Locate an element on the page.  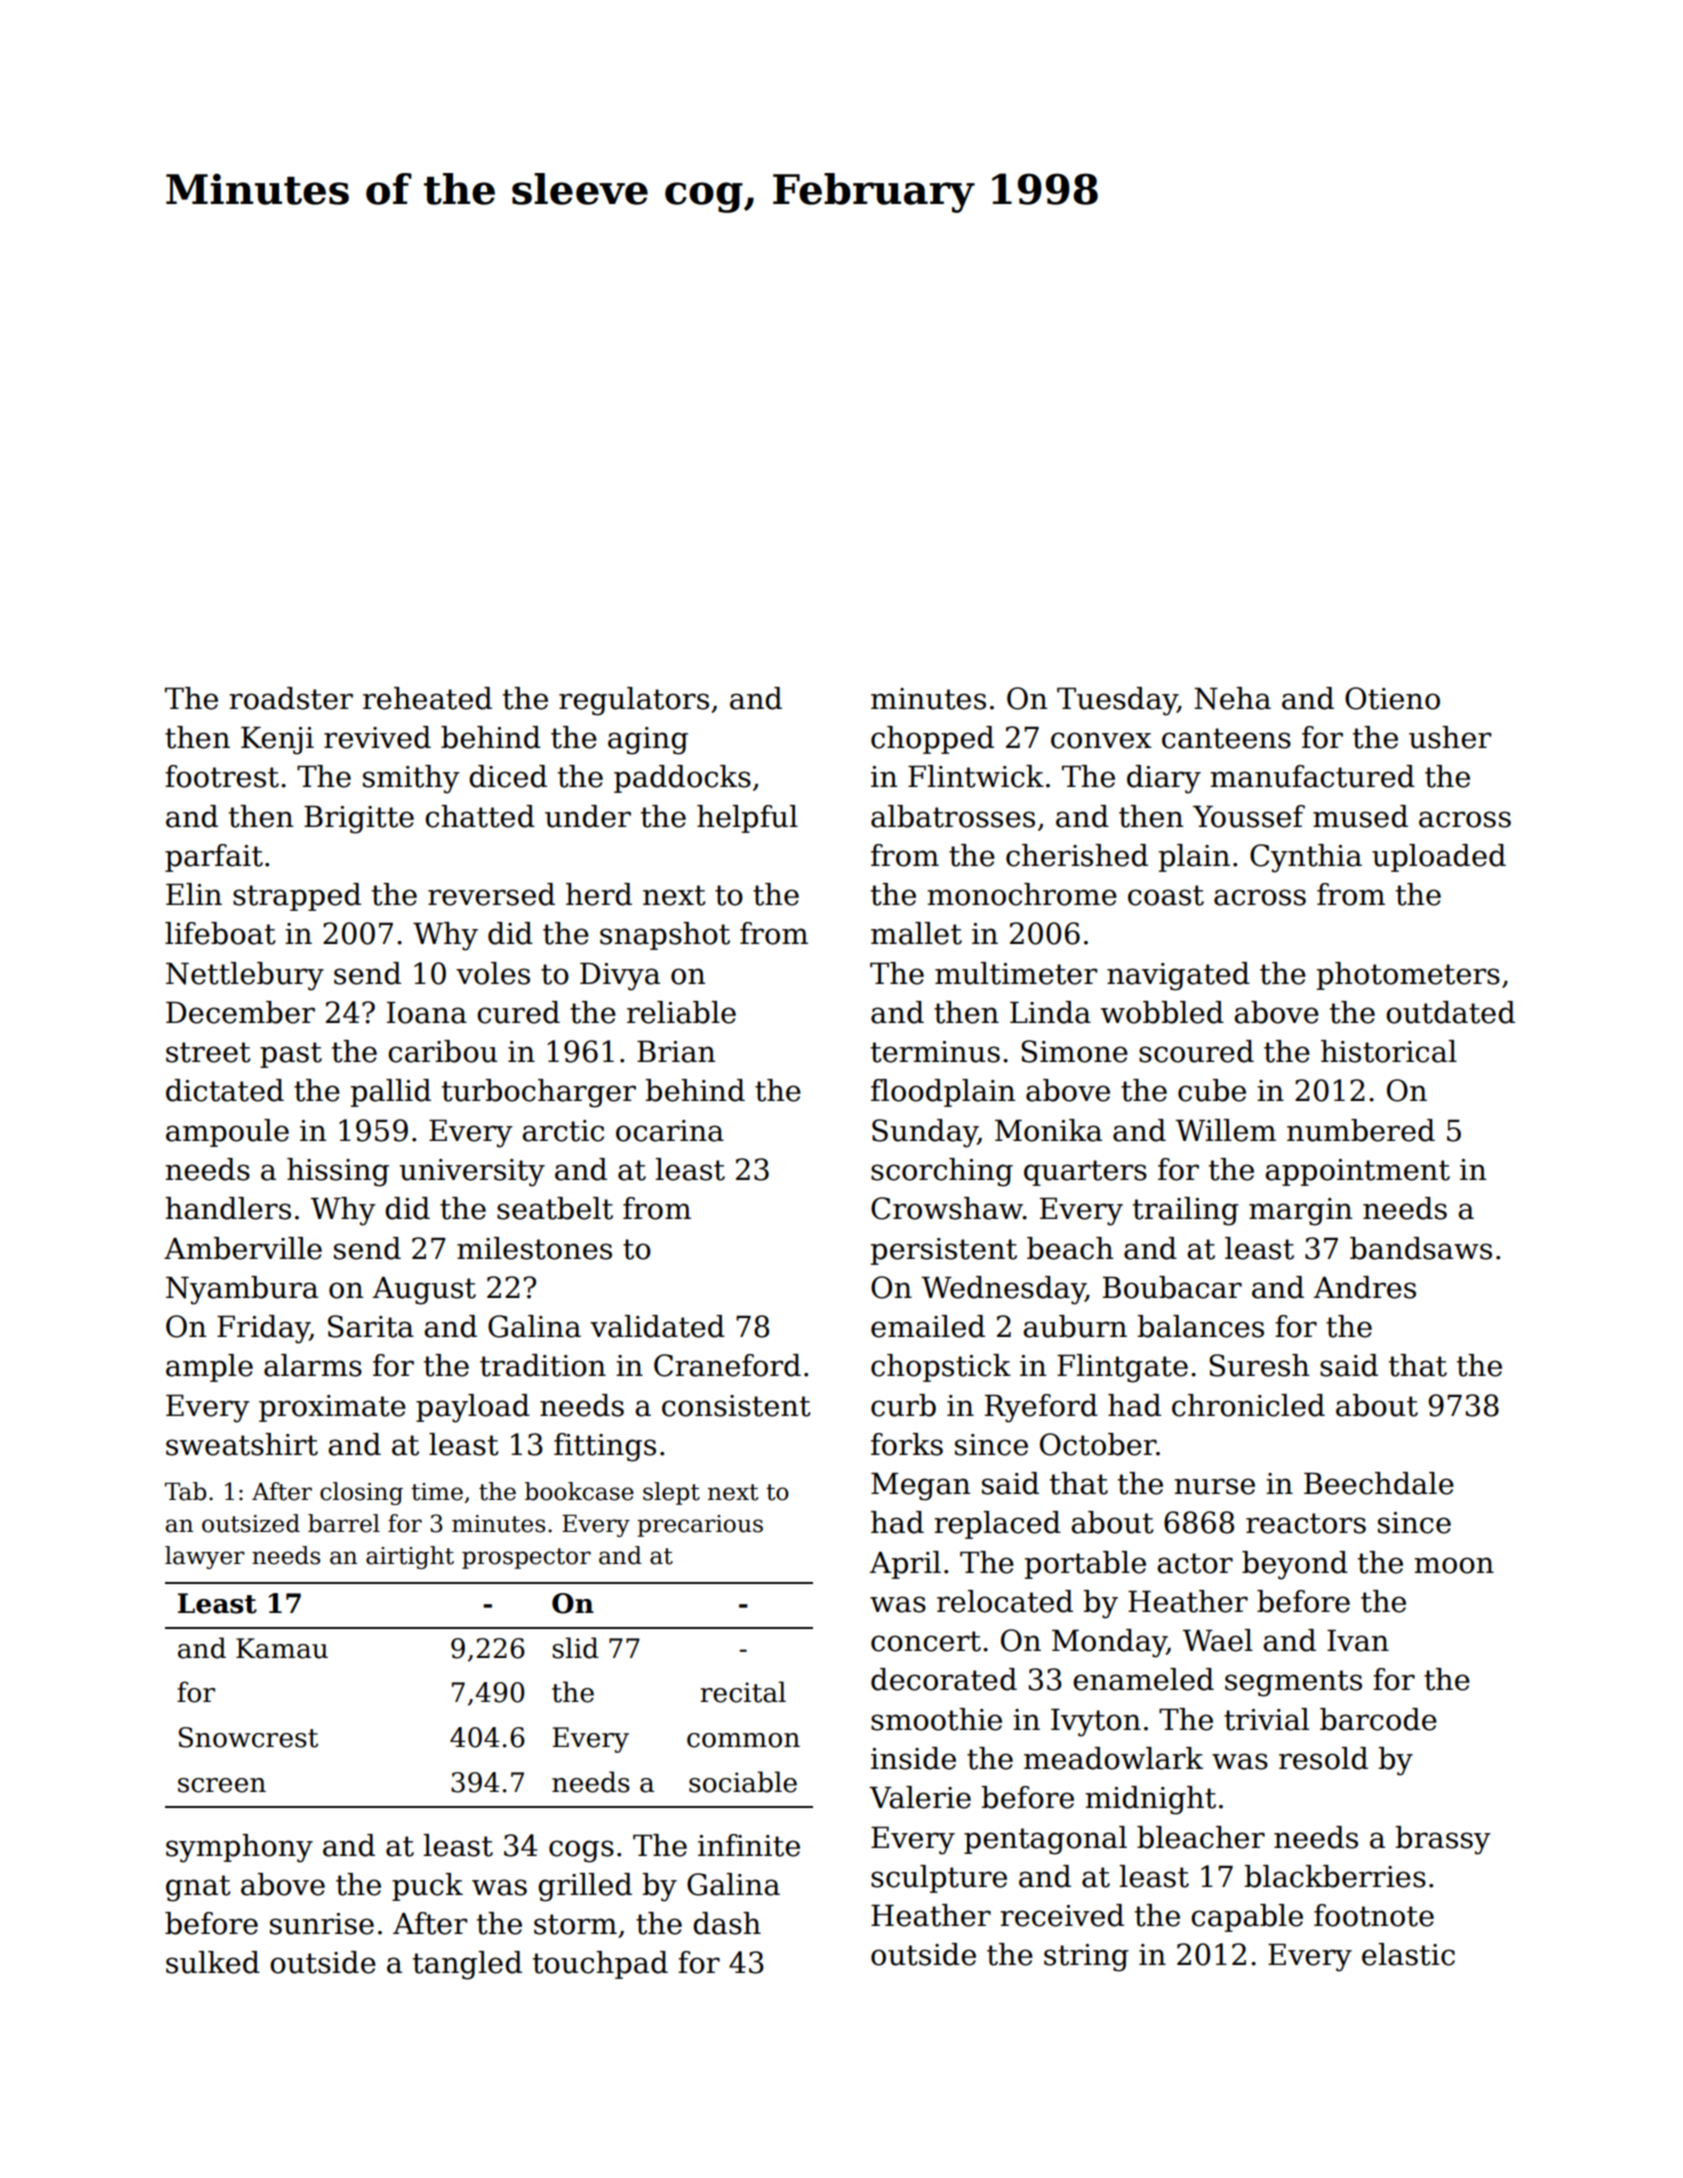
manufactured is located at coordinates (1312, 776).
